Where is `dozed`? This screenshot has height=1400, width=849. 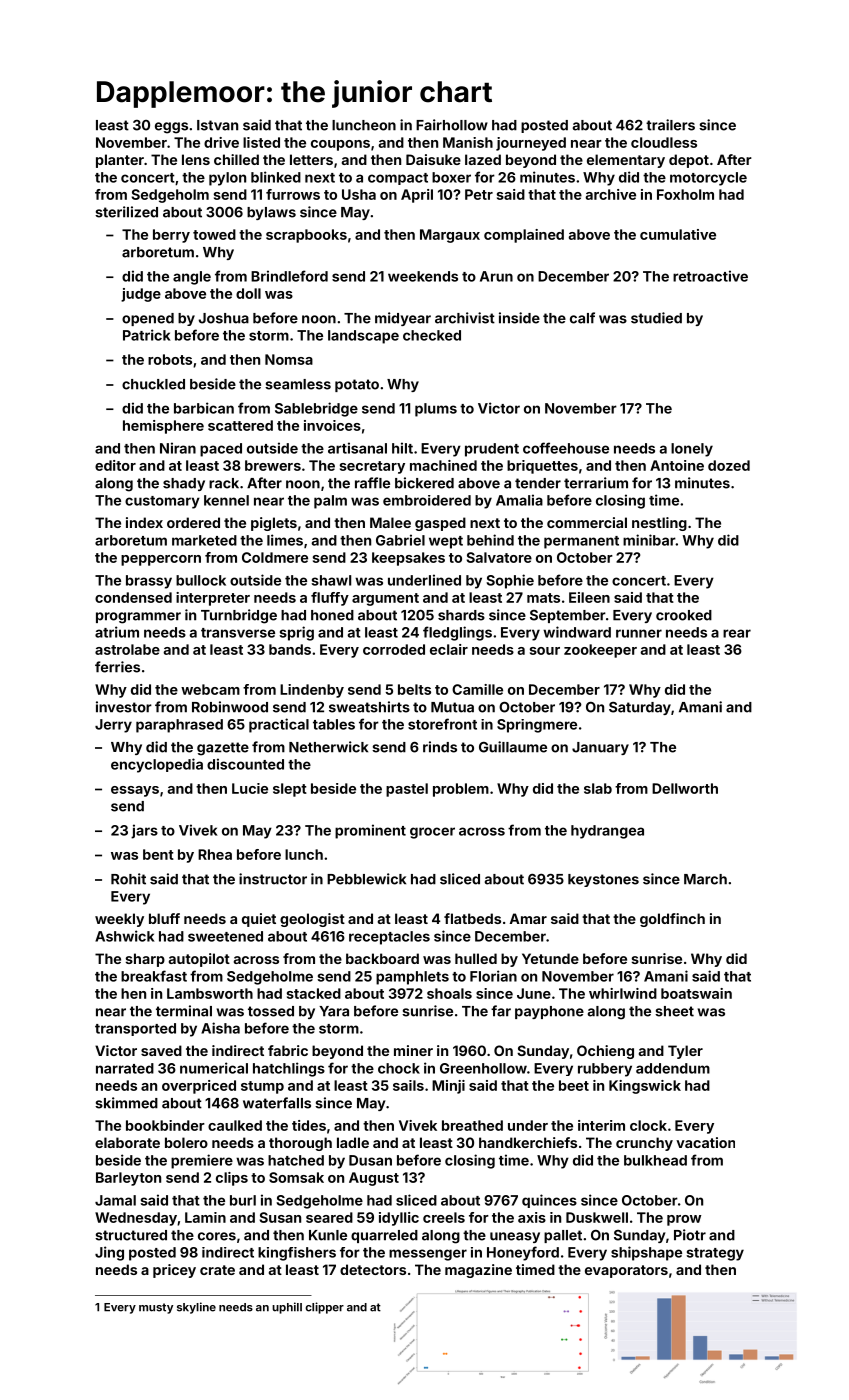 dozed is located at coordinates (729, 465).
